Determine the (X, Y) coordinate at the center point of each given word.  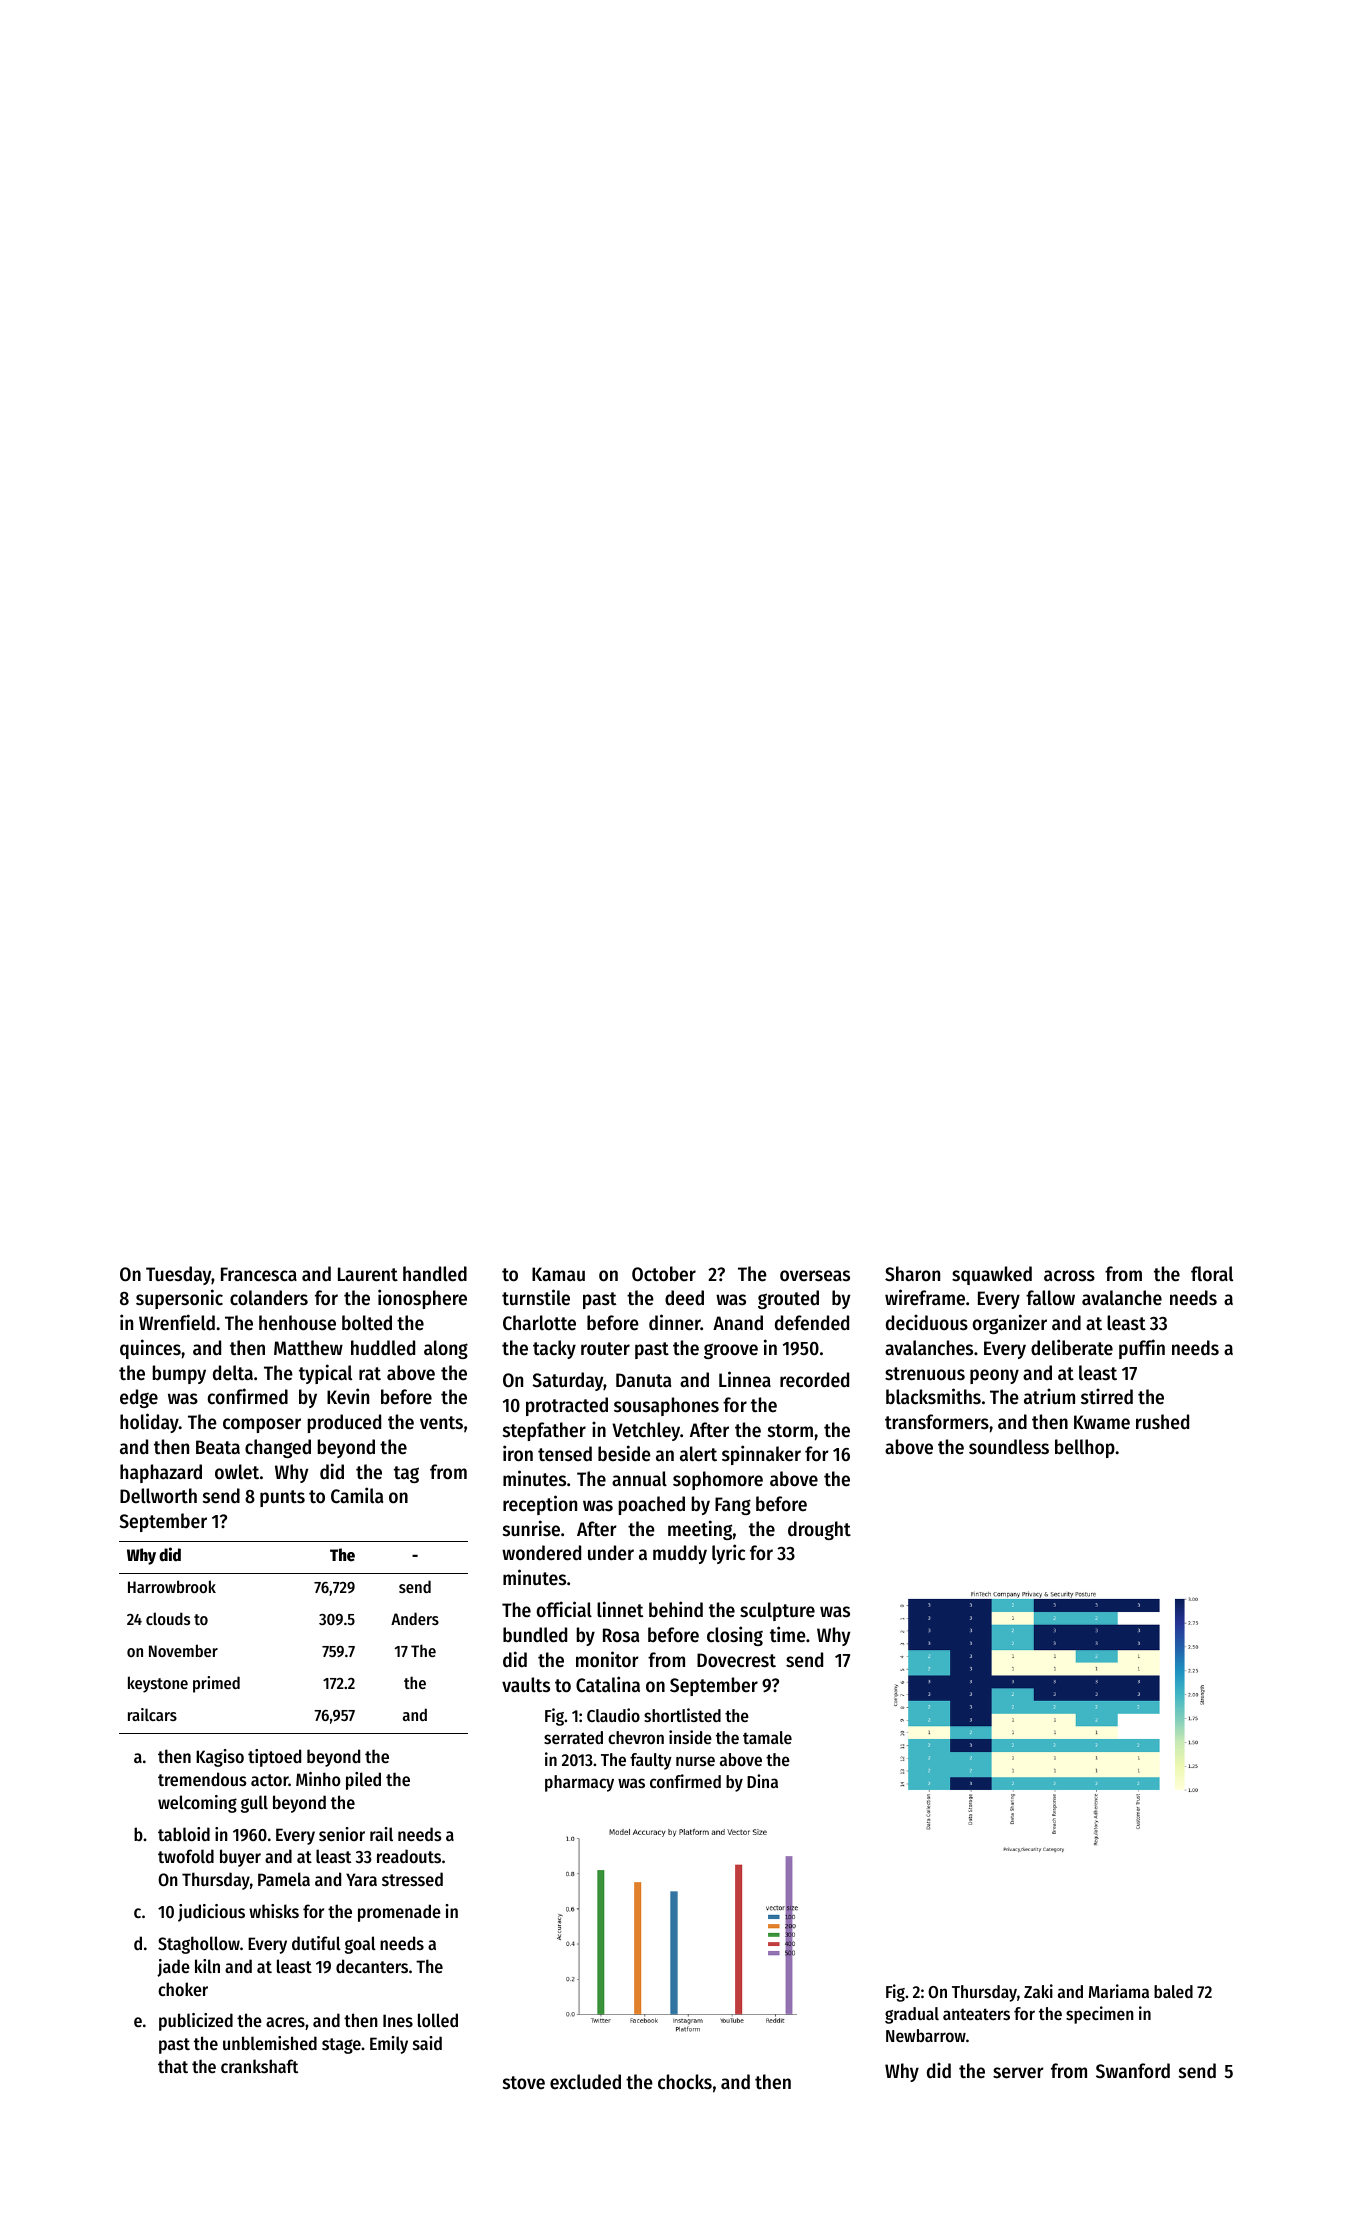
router (605, 1349)
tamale (767, 1737)
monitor (607, 1659)
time (788, 1634)
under (611, 1553)
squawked (992, 1275)
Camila (357, 1495)
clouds (168, 1618)
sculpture (777, 1611)
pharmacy (579, 1783)
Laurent (368, 1274)
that (173, 2066)
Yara (361, 1879)
